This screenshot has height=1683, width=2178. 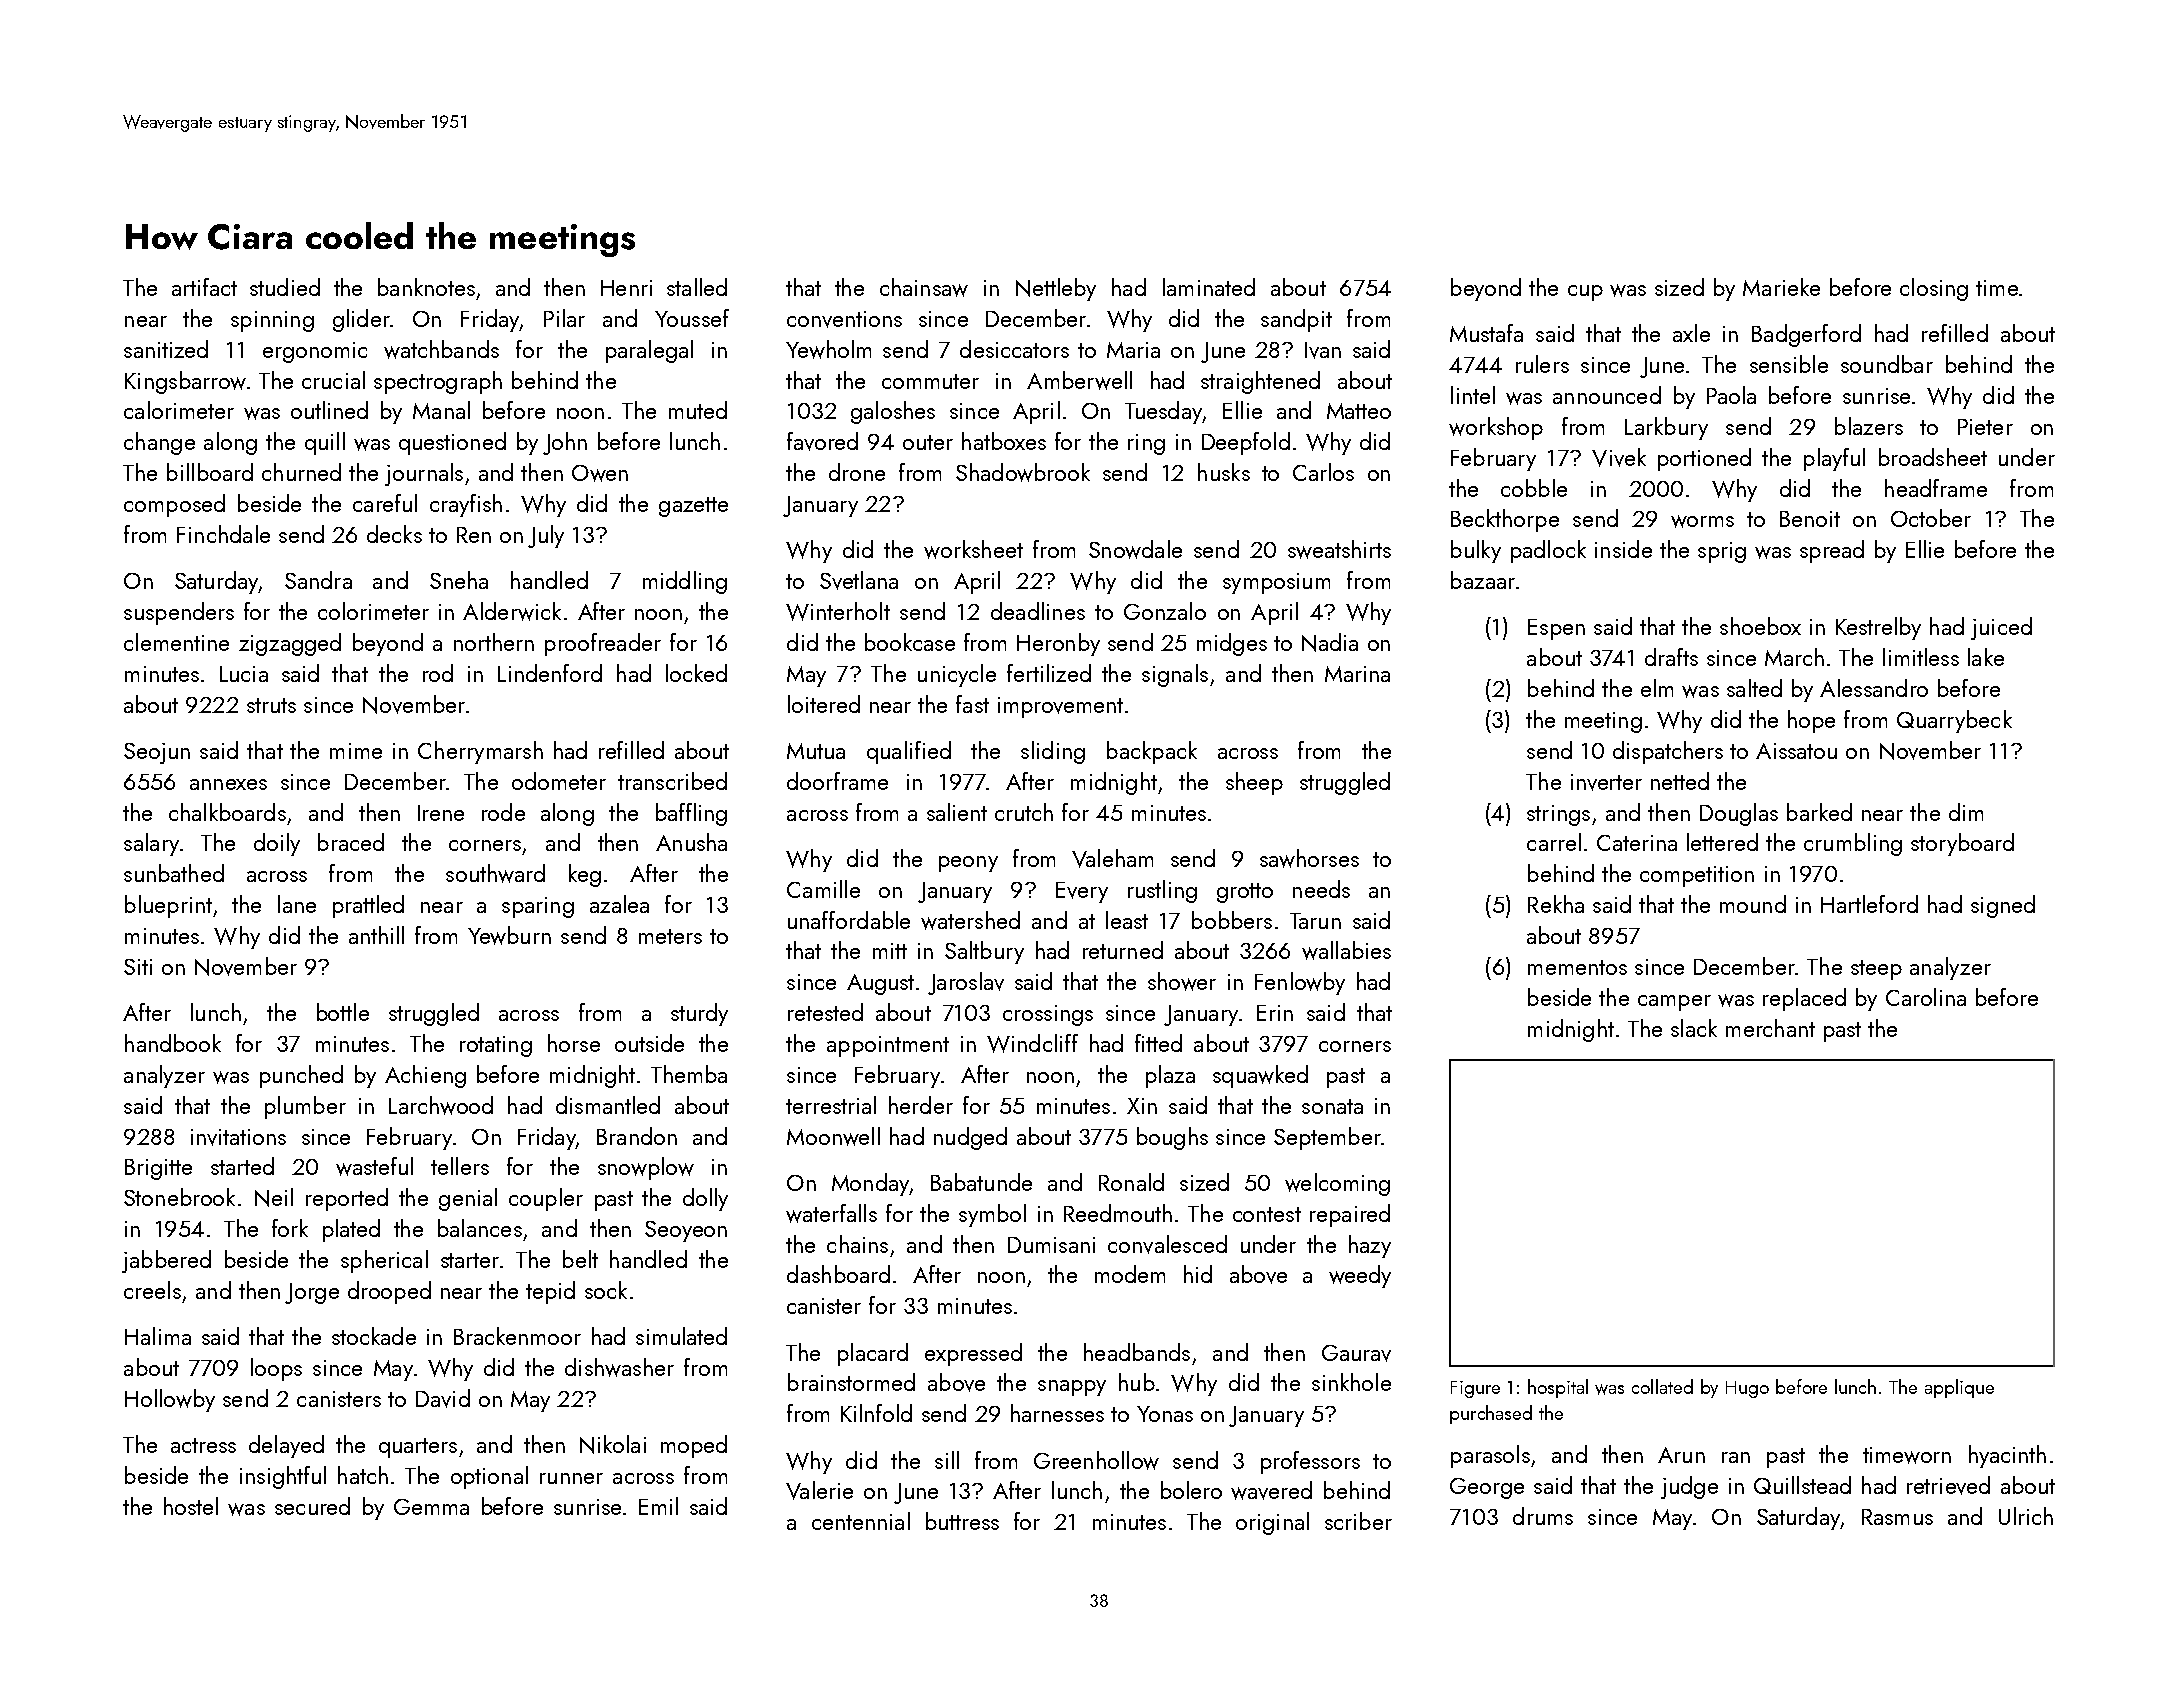 I want to click on Kilnfold, so click(x=876, y=1413).
